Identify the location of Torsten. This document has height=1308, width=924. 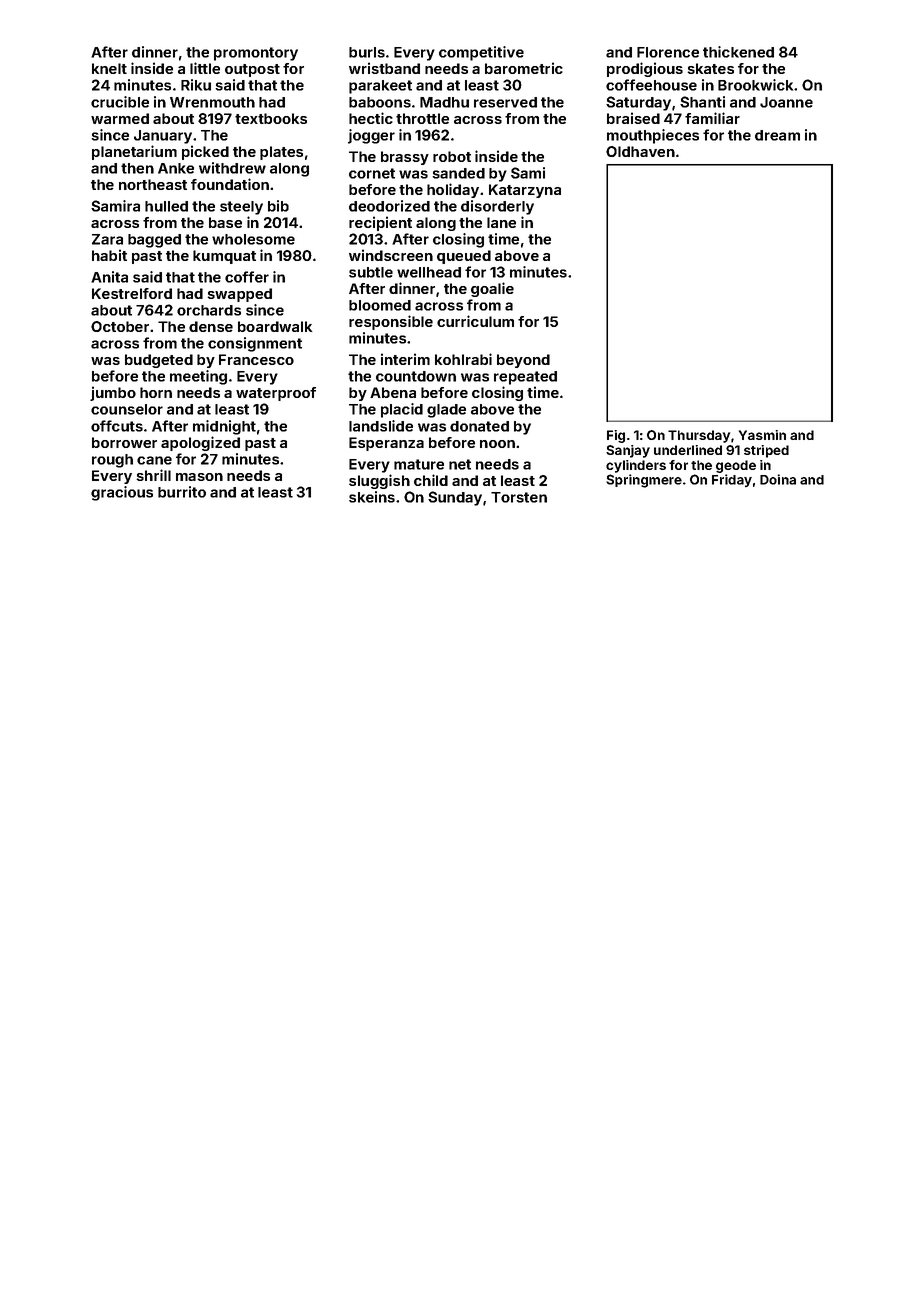
(519, 497).
